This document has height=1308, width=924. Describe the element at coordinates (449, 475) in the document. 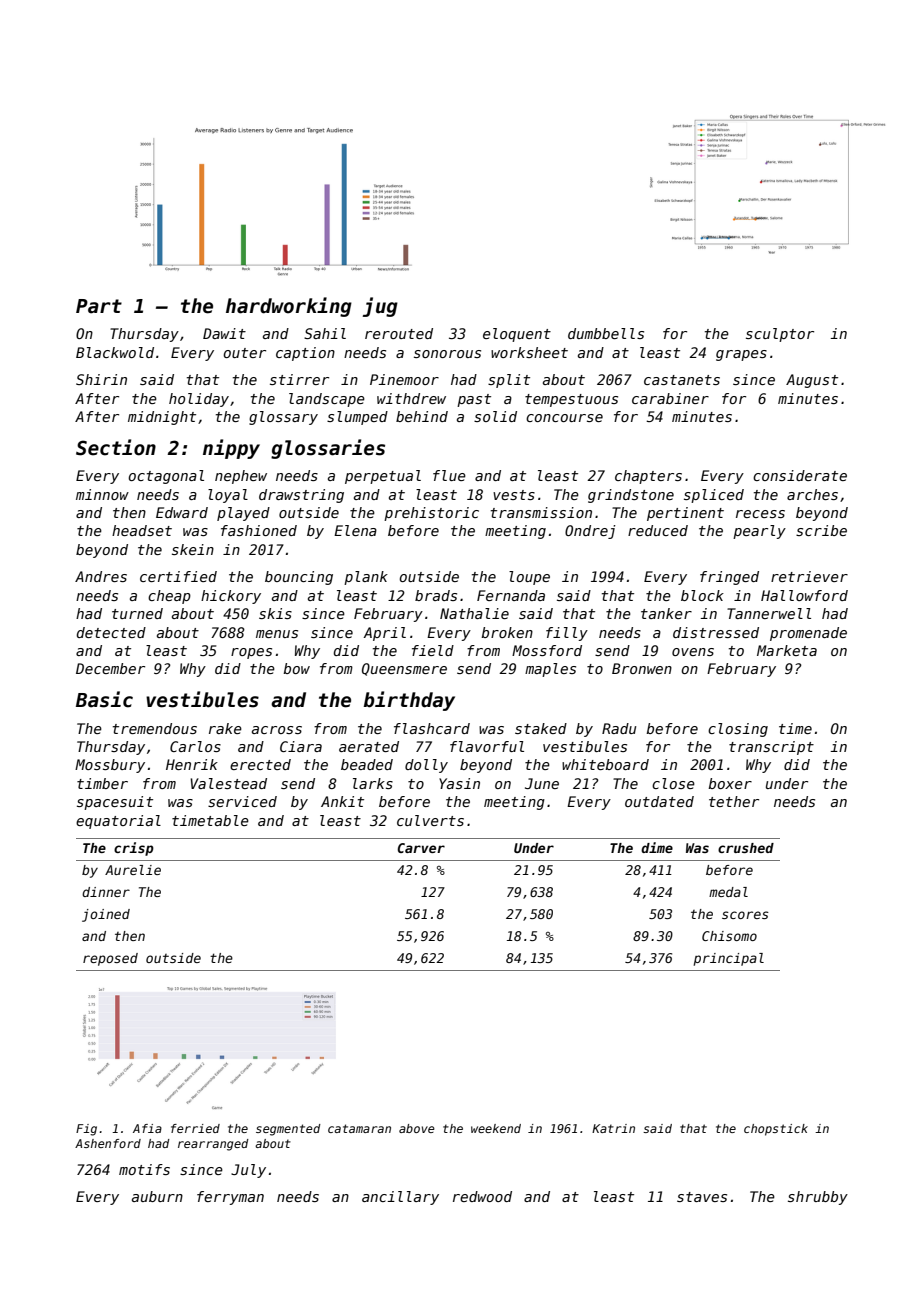

I see `flue` at that location.
